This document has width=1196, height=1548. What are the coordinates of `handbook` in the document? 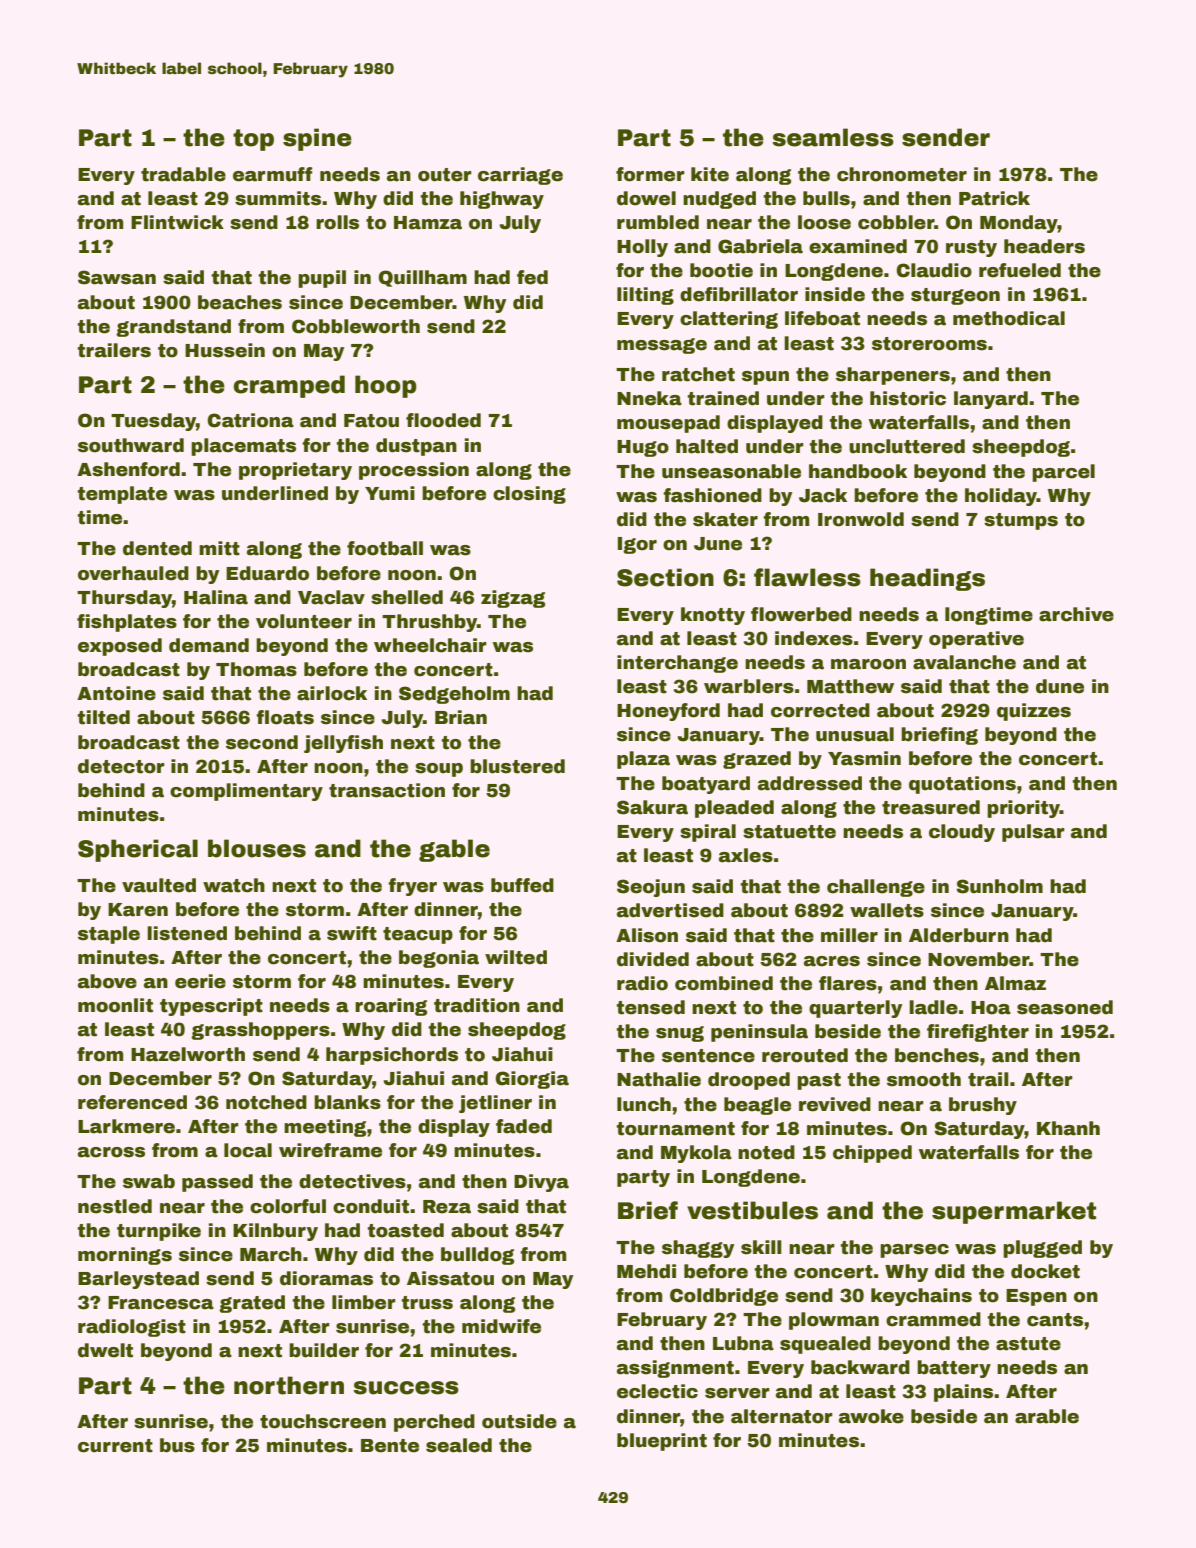 It's located at (858, 471).
